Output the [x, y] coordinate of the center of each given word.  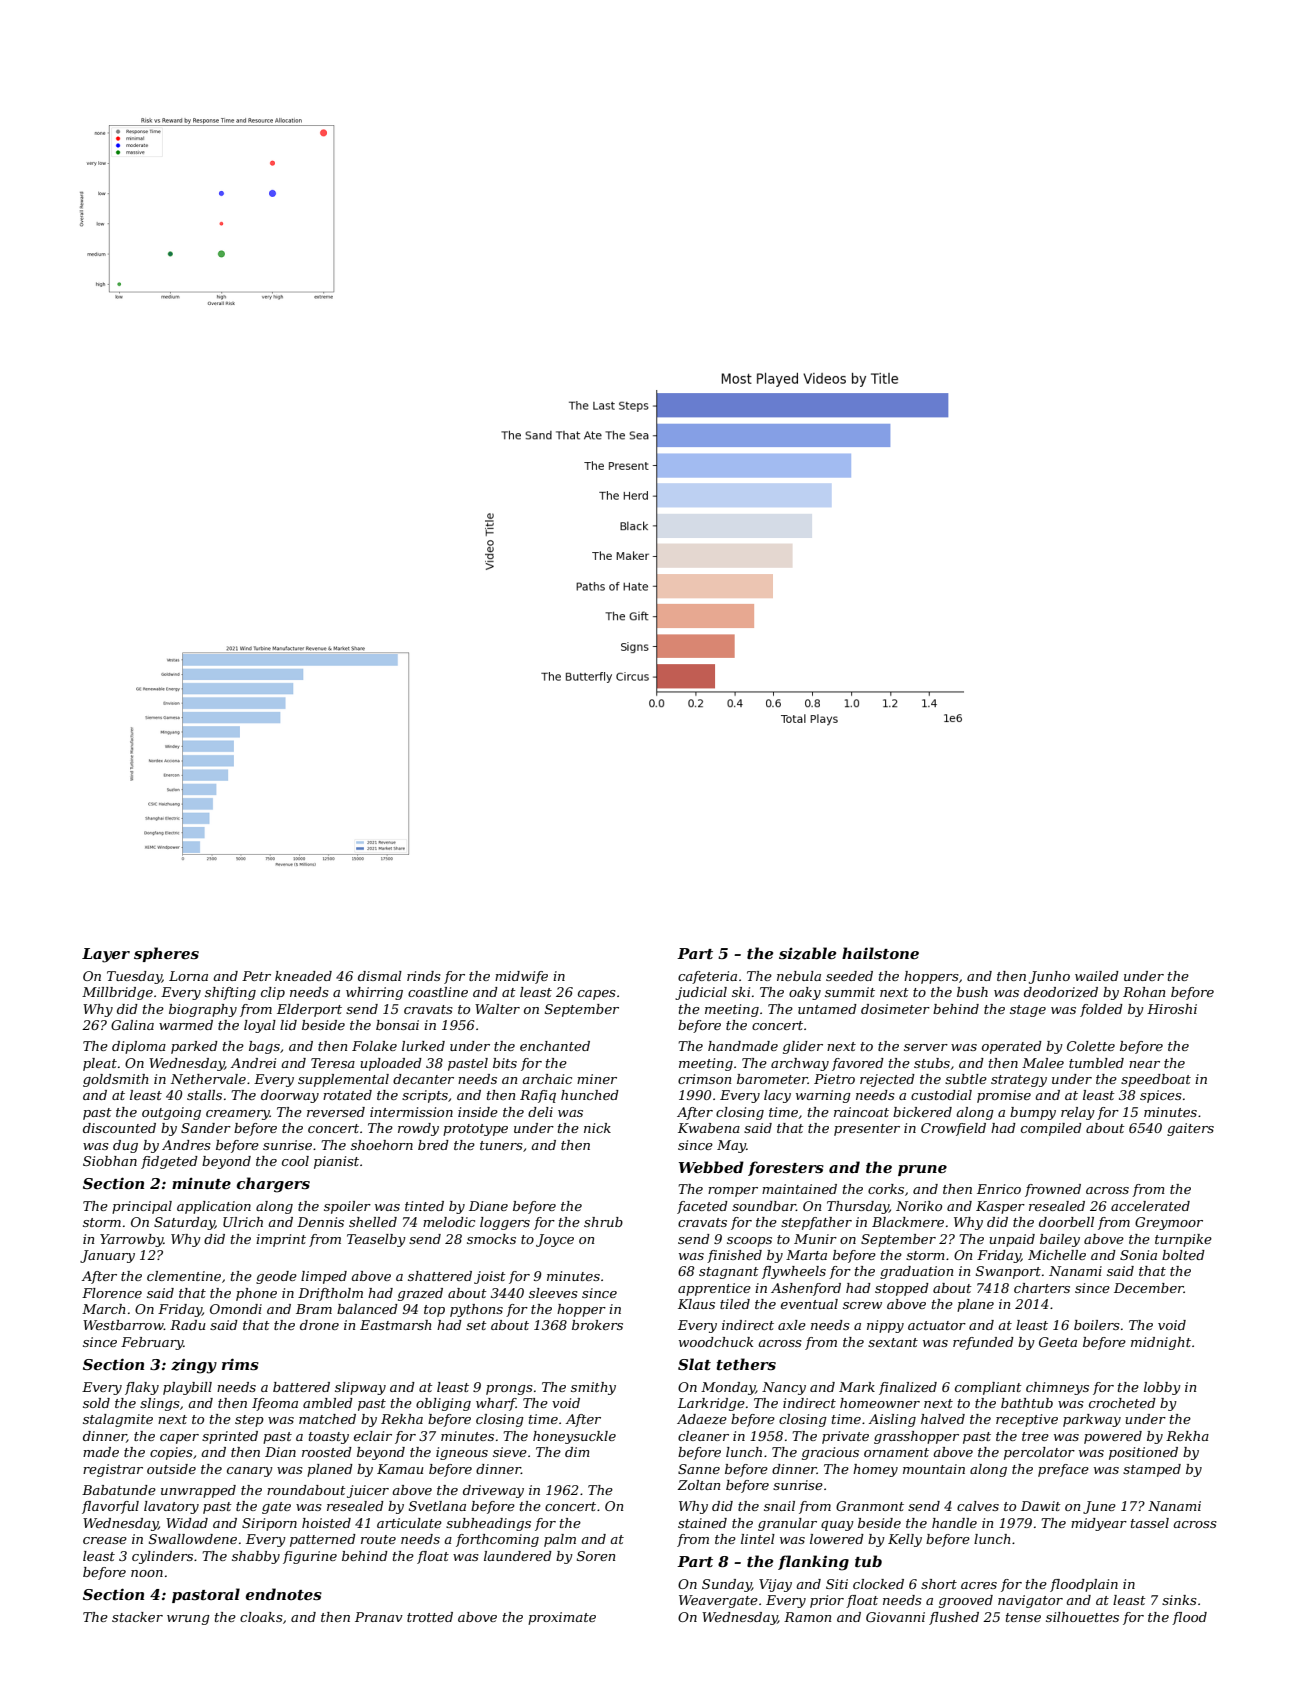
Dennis [320, 1222]
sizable [807, 953]
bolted [1183, 1255]
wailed [1097, 976]
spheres [166, 954]
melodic [449, 1222]
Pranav [379, 1617]
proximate [562, 1618]
